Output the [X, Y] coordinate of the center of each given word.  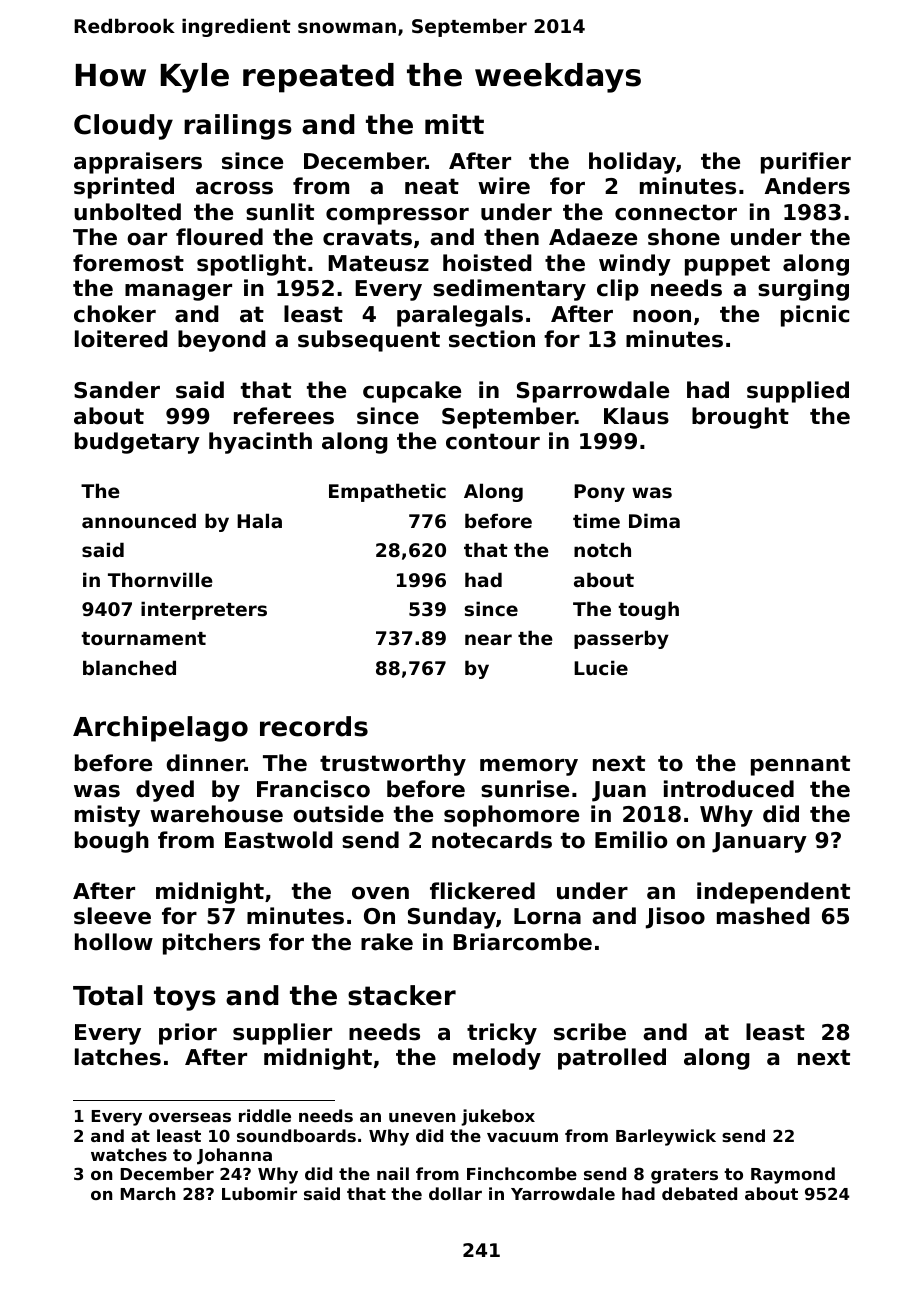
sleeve [112, 916]
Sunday [452, 918]
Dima [654, 520]
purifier [806, 163]
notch [602, 549]
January [759, 842]
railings [238, 127]
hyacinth [260, 443]
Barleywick [666, 1137]
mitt [454, 124]
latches [118, 1057]
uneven [422, 1117]
